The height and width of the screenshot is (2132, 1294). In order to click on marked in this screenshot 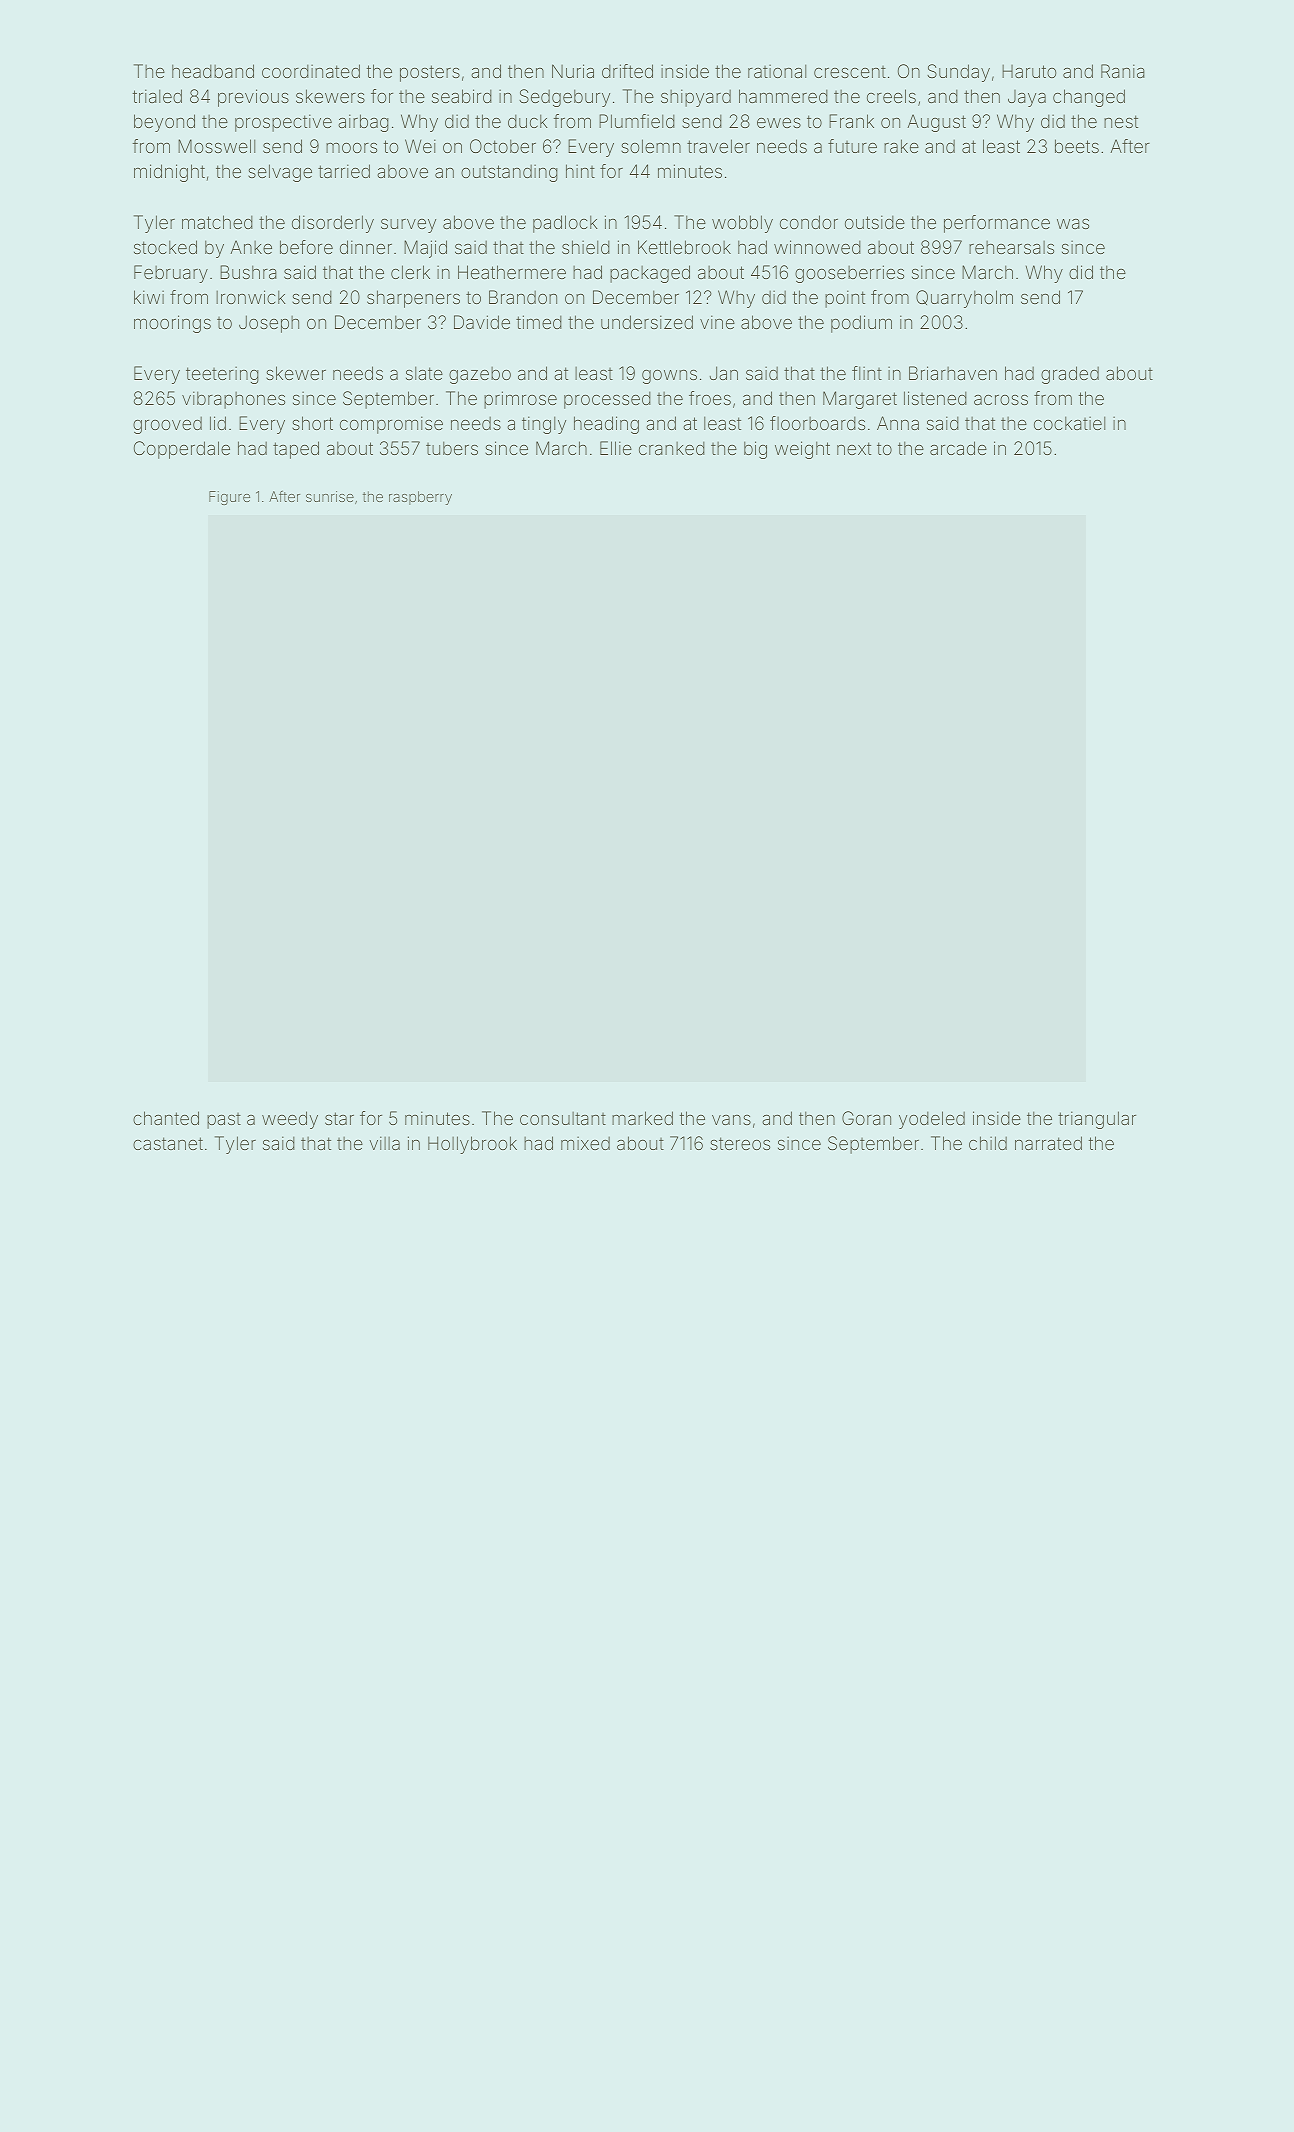, I will do `click(642, 1118)`.
